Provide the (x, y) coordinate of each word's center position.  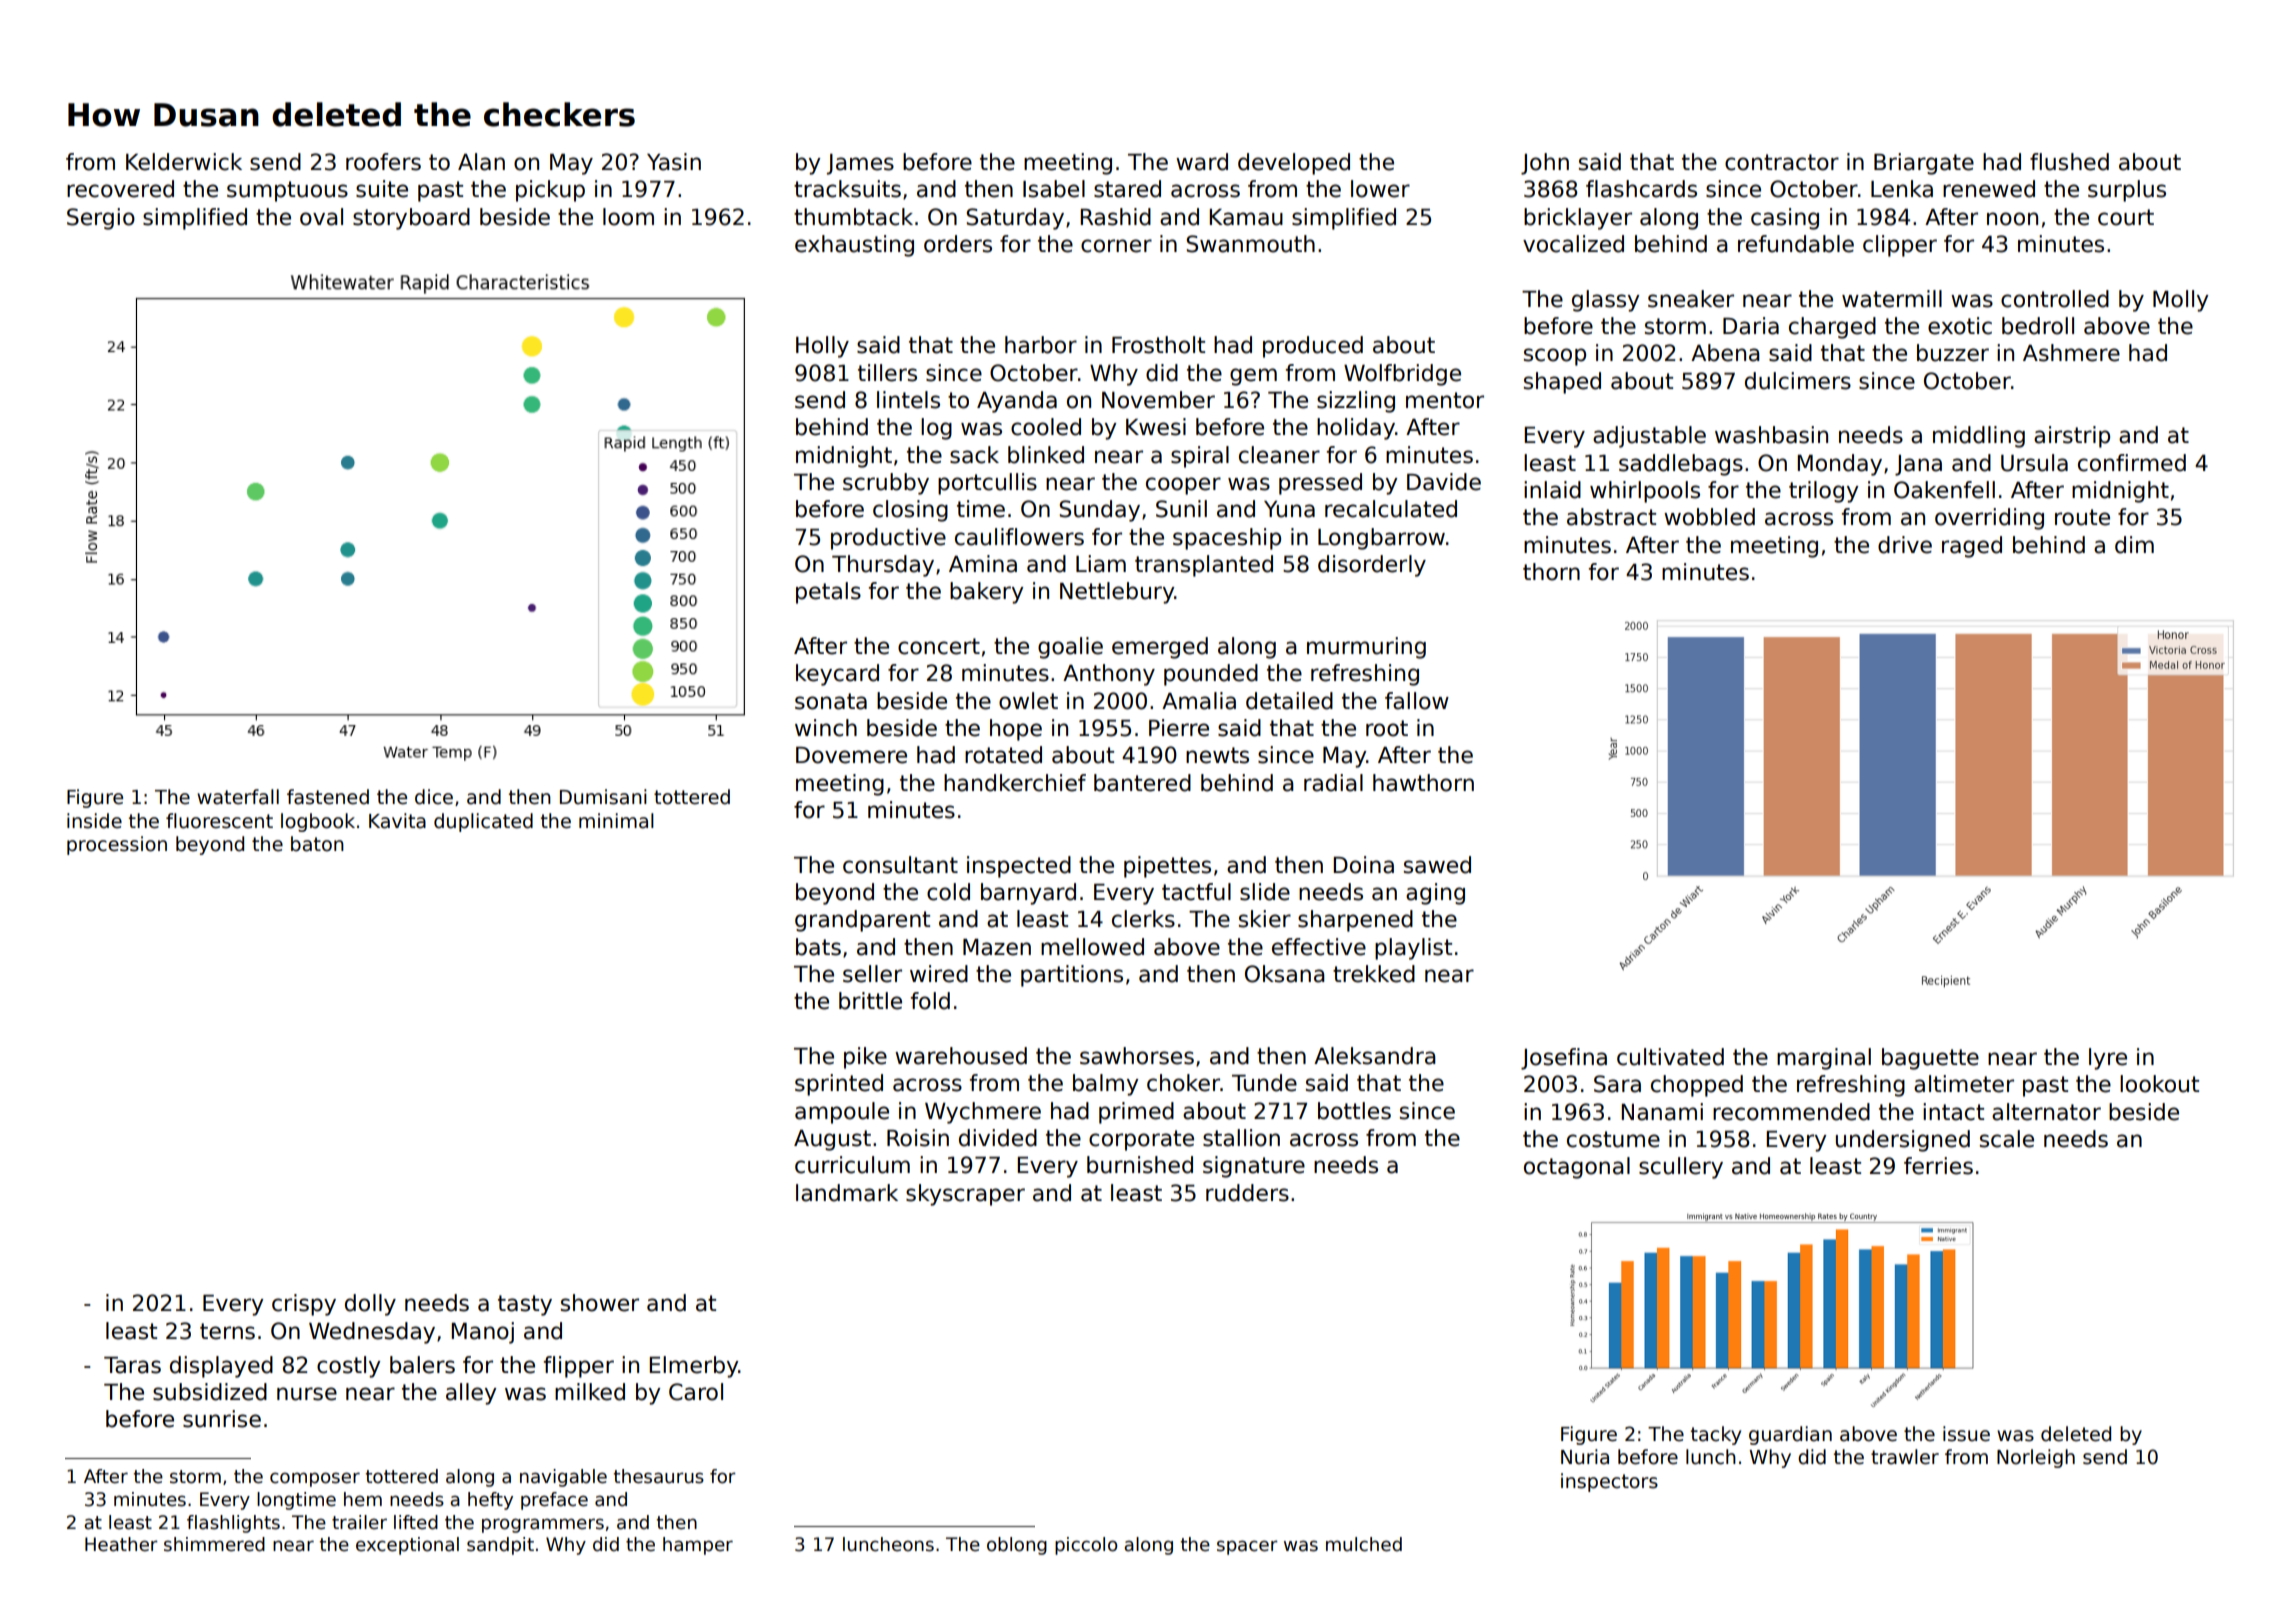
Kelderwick (184, 162)
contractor (1782, 162)
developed (1294, 164)
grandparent (862, 921)
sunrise (222, 1419)
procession (117, 845)
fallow (1417, 701)
